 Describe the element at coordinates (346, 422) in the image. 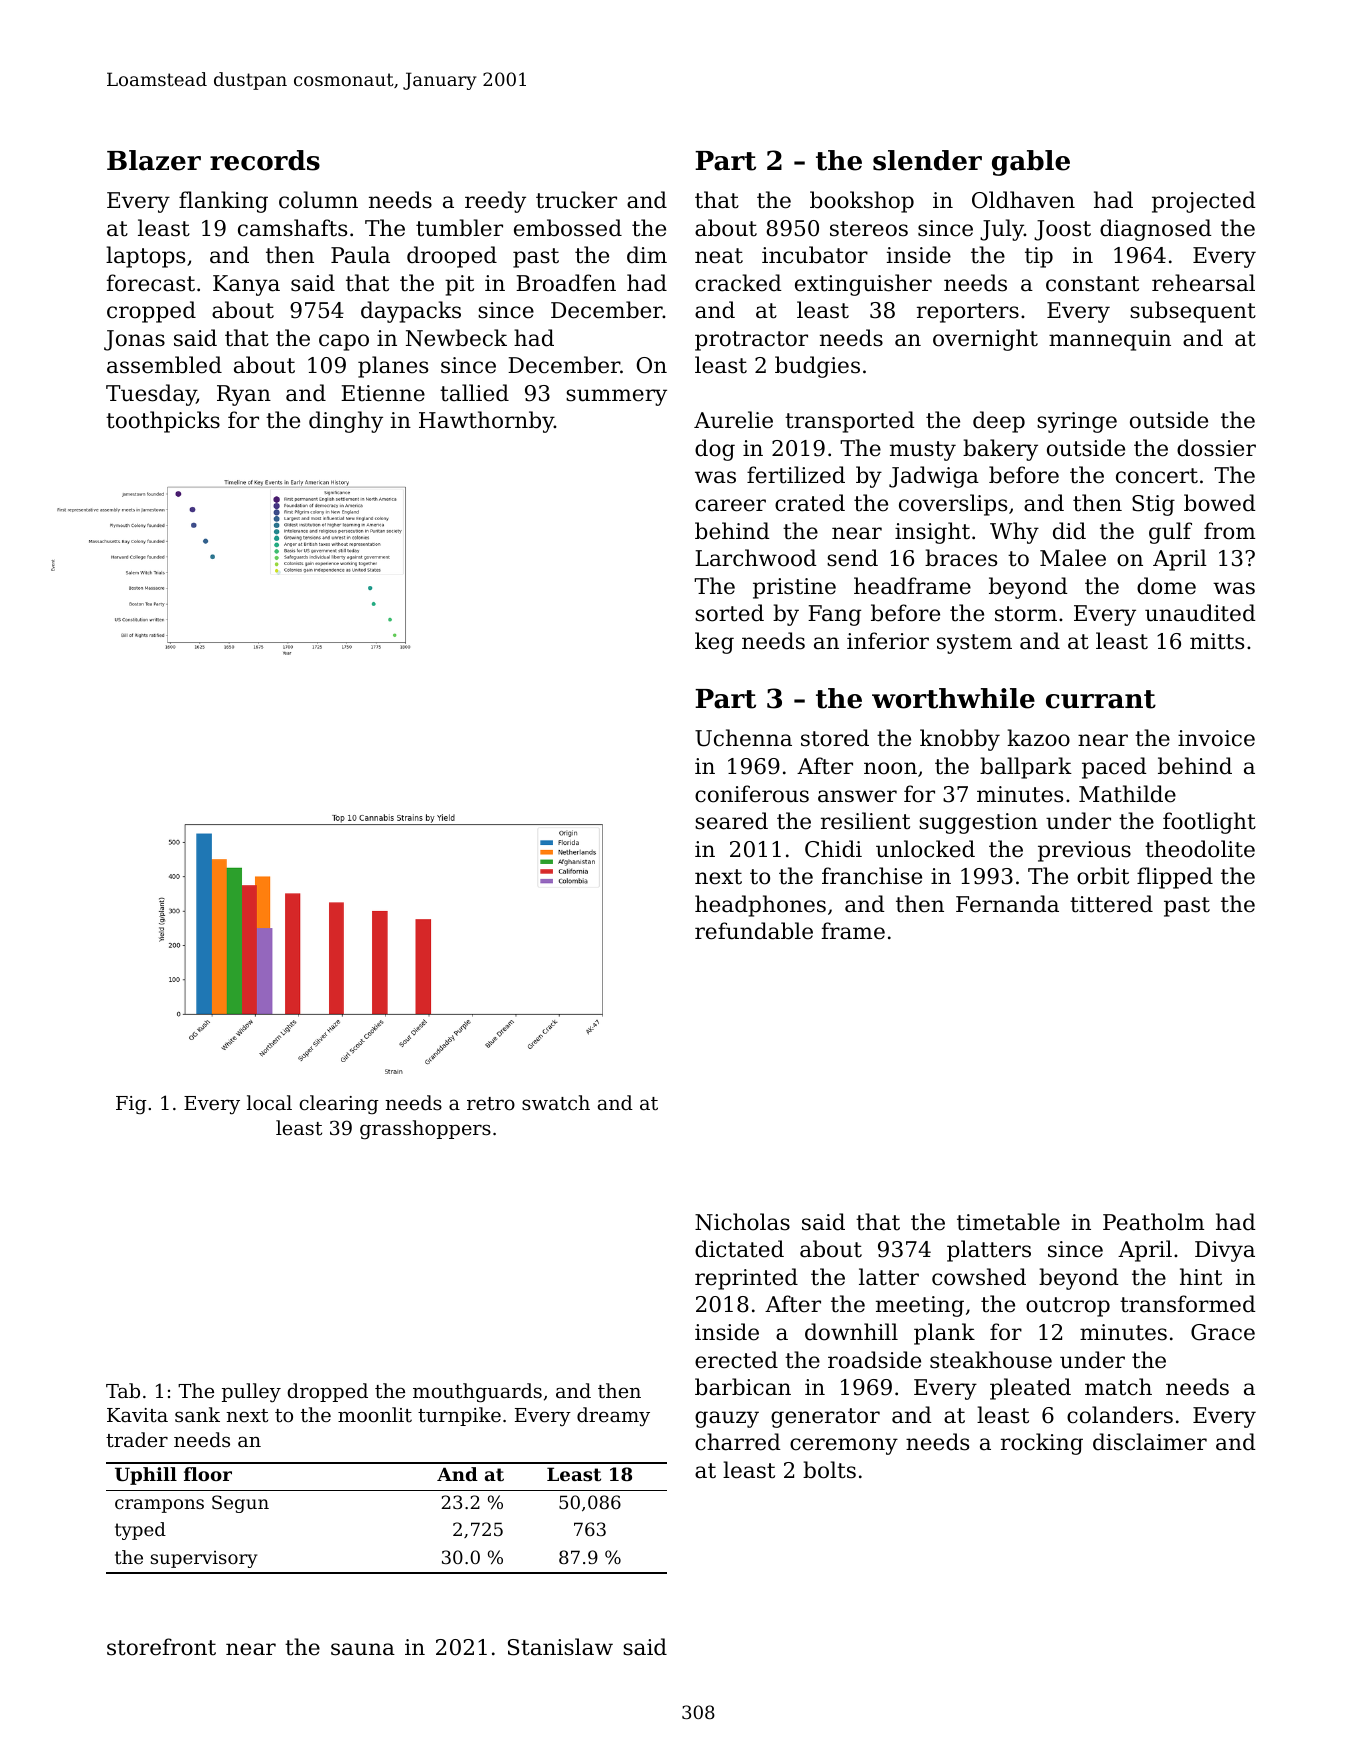

I see `dinghy` at that location.
